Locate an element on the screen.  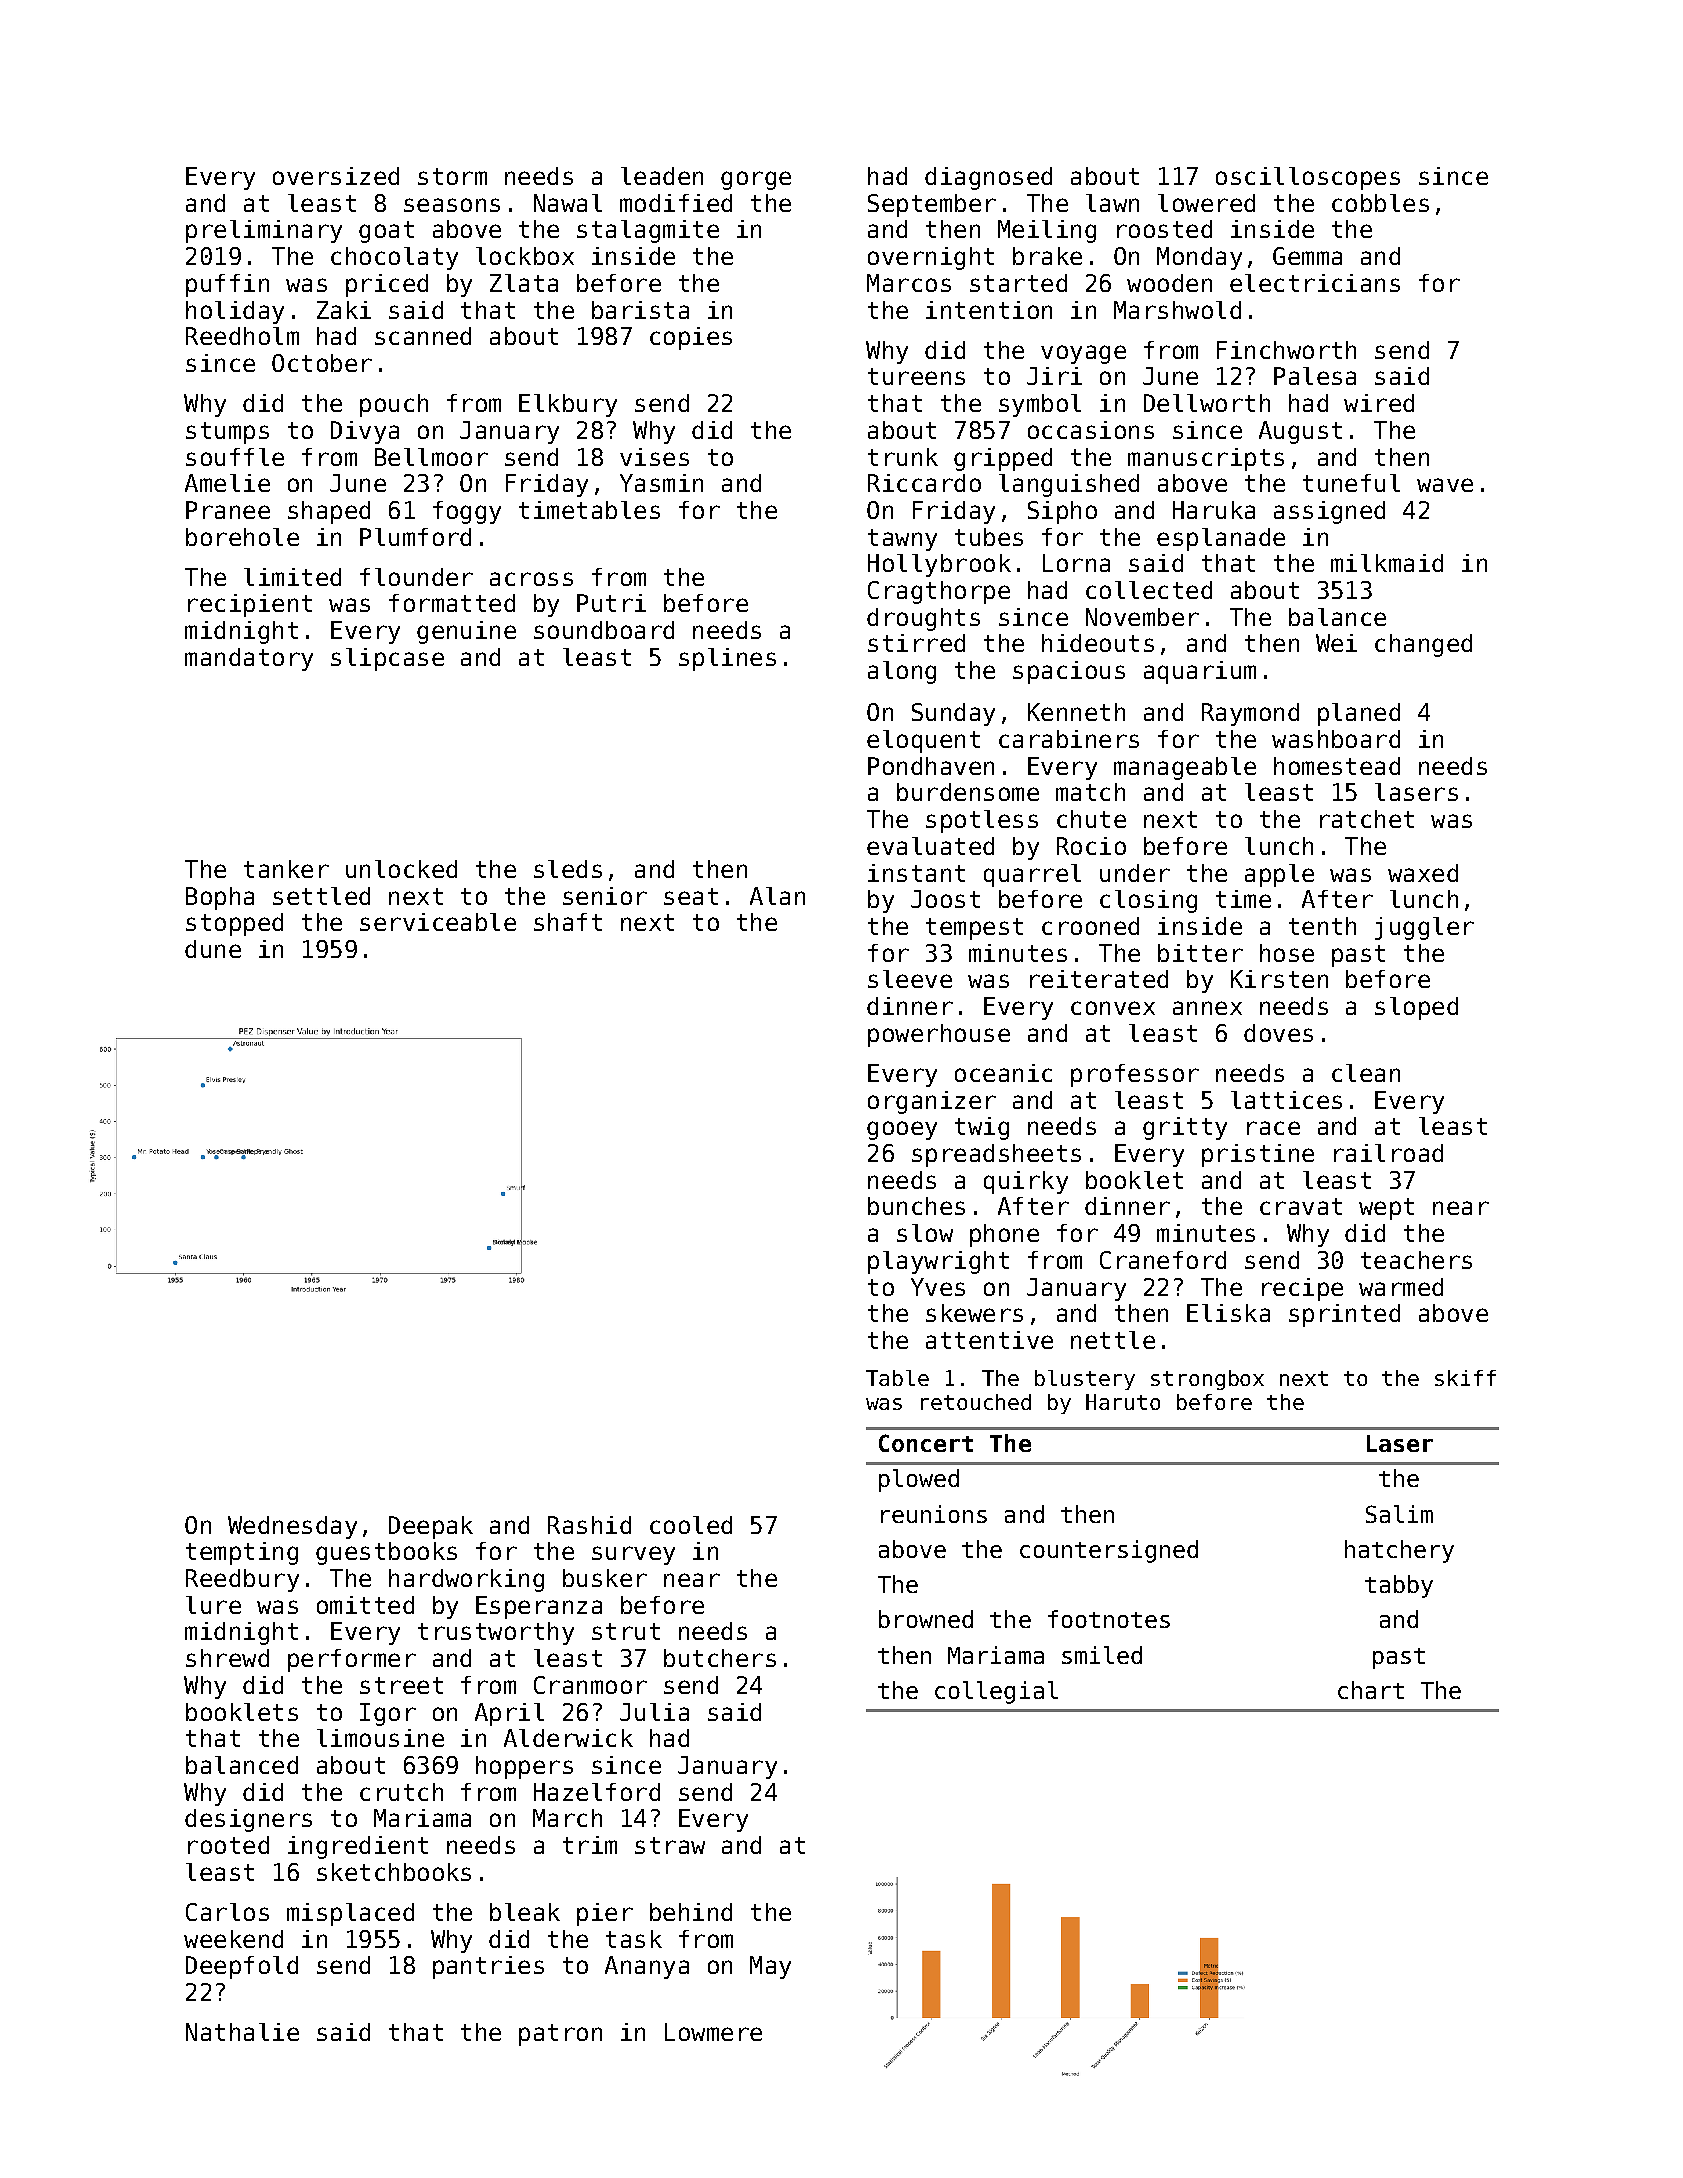
Putri is located at coordinates (611, 603).
